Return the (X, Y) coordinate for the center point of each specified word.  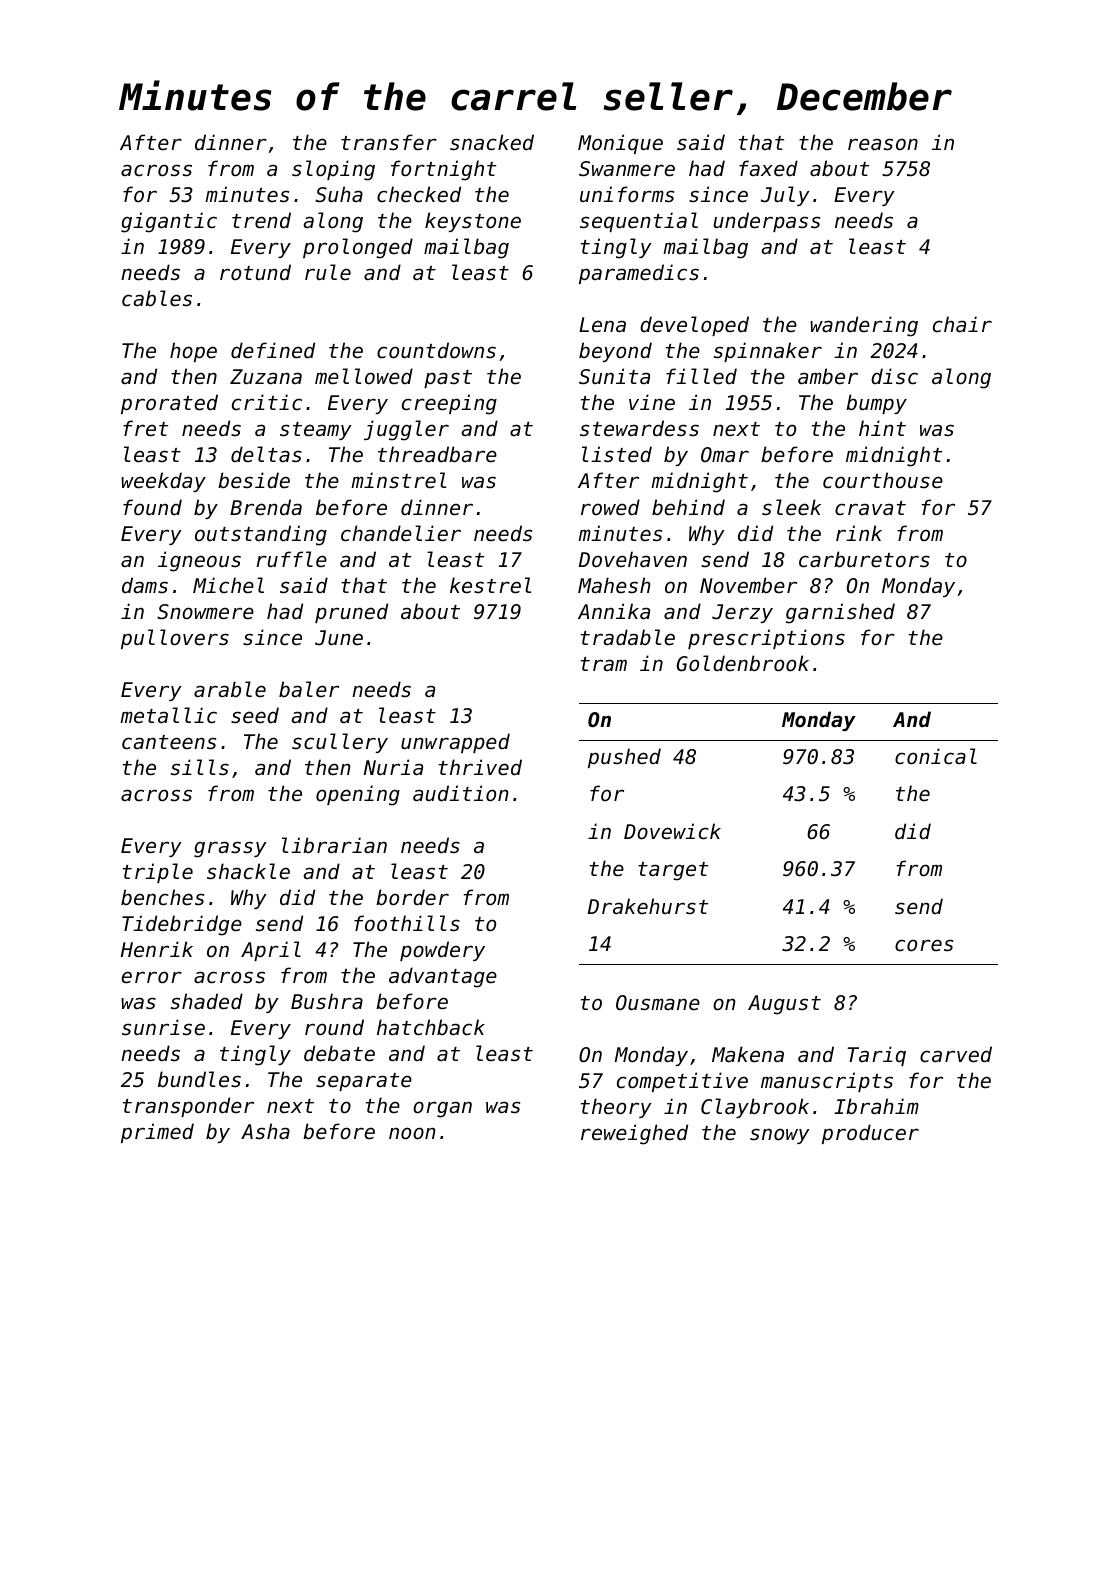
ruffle (291, 559)
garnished (840, 613)
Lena (602, 325)
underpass (767, 222)
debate (339, 1053)
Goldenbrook (743, 663)
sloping (333, 170)
